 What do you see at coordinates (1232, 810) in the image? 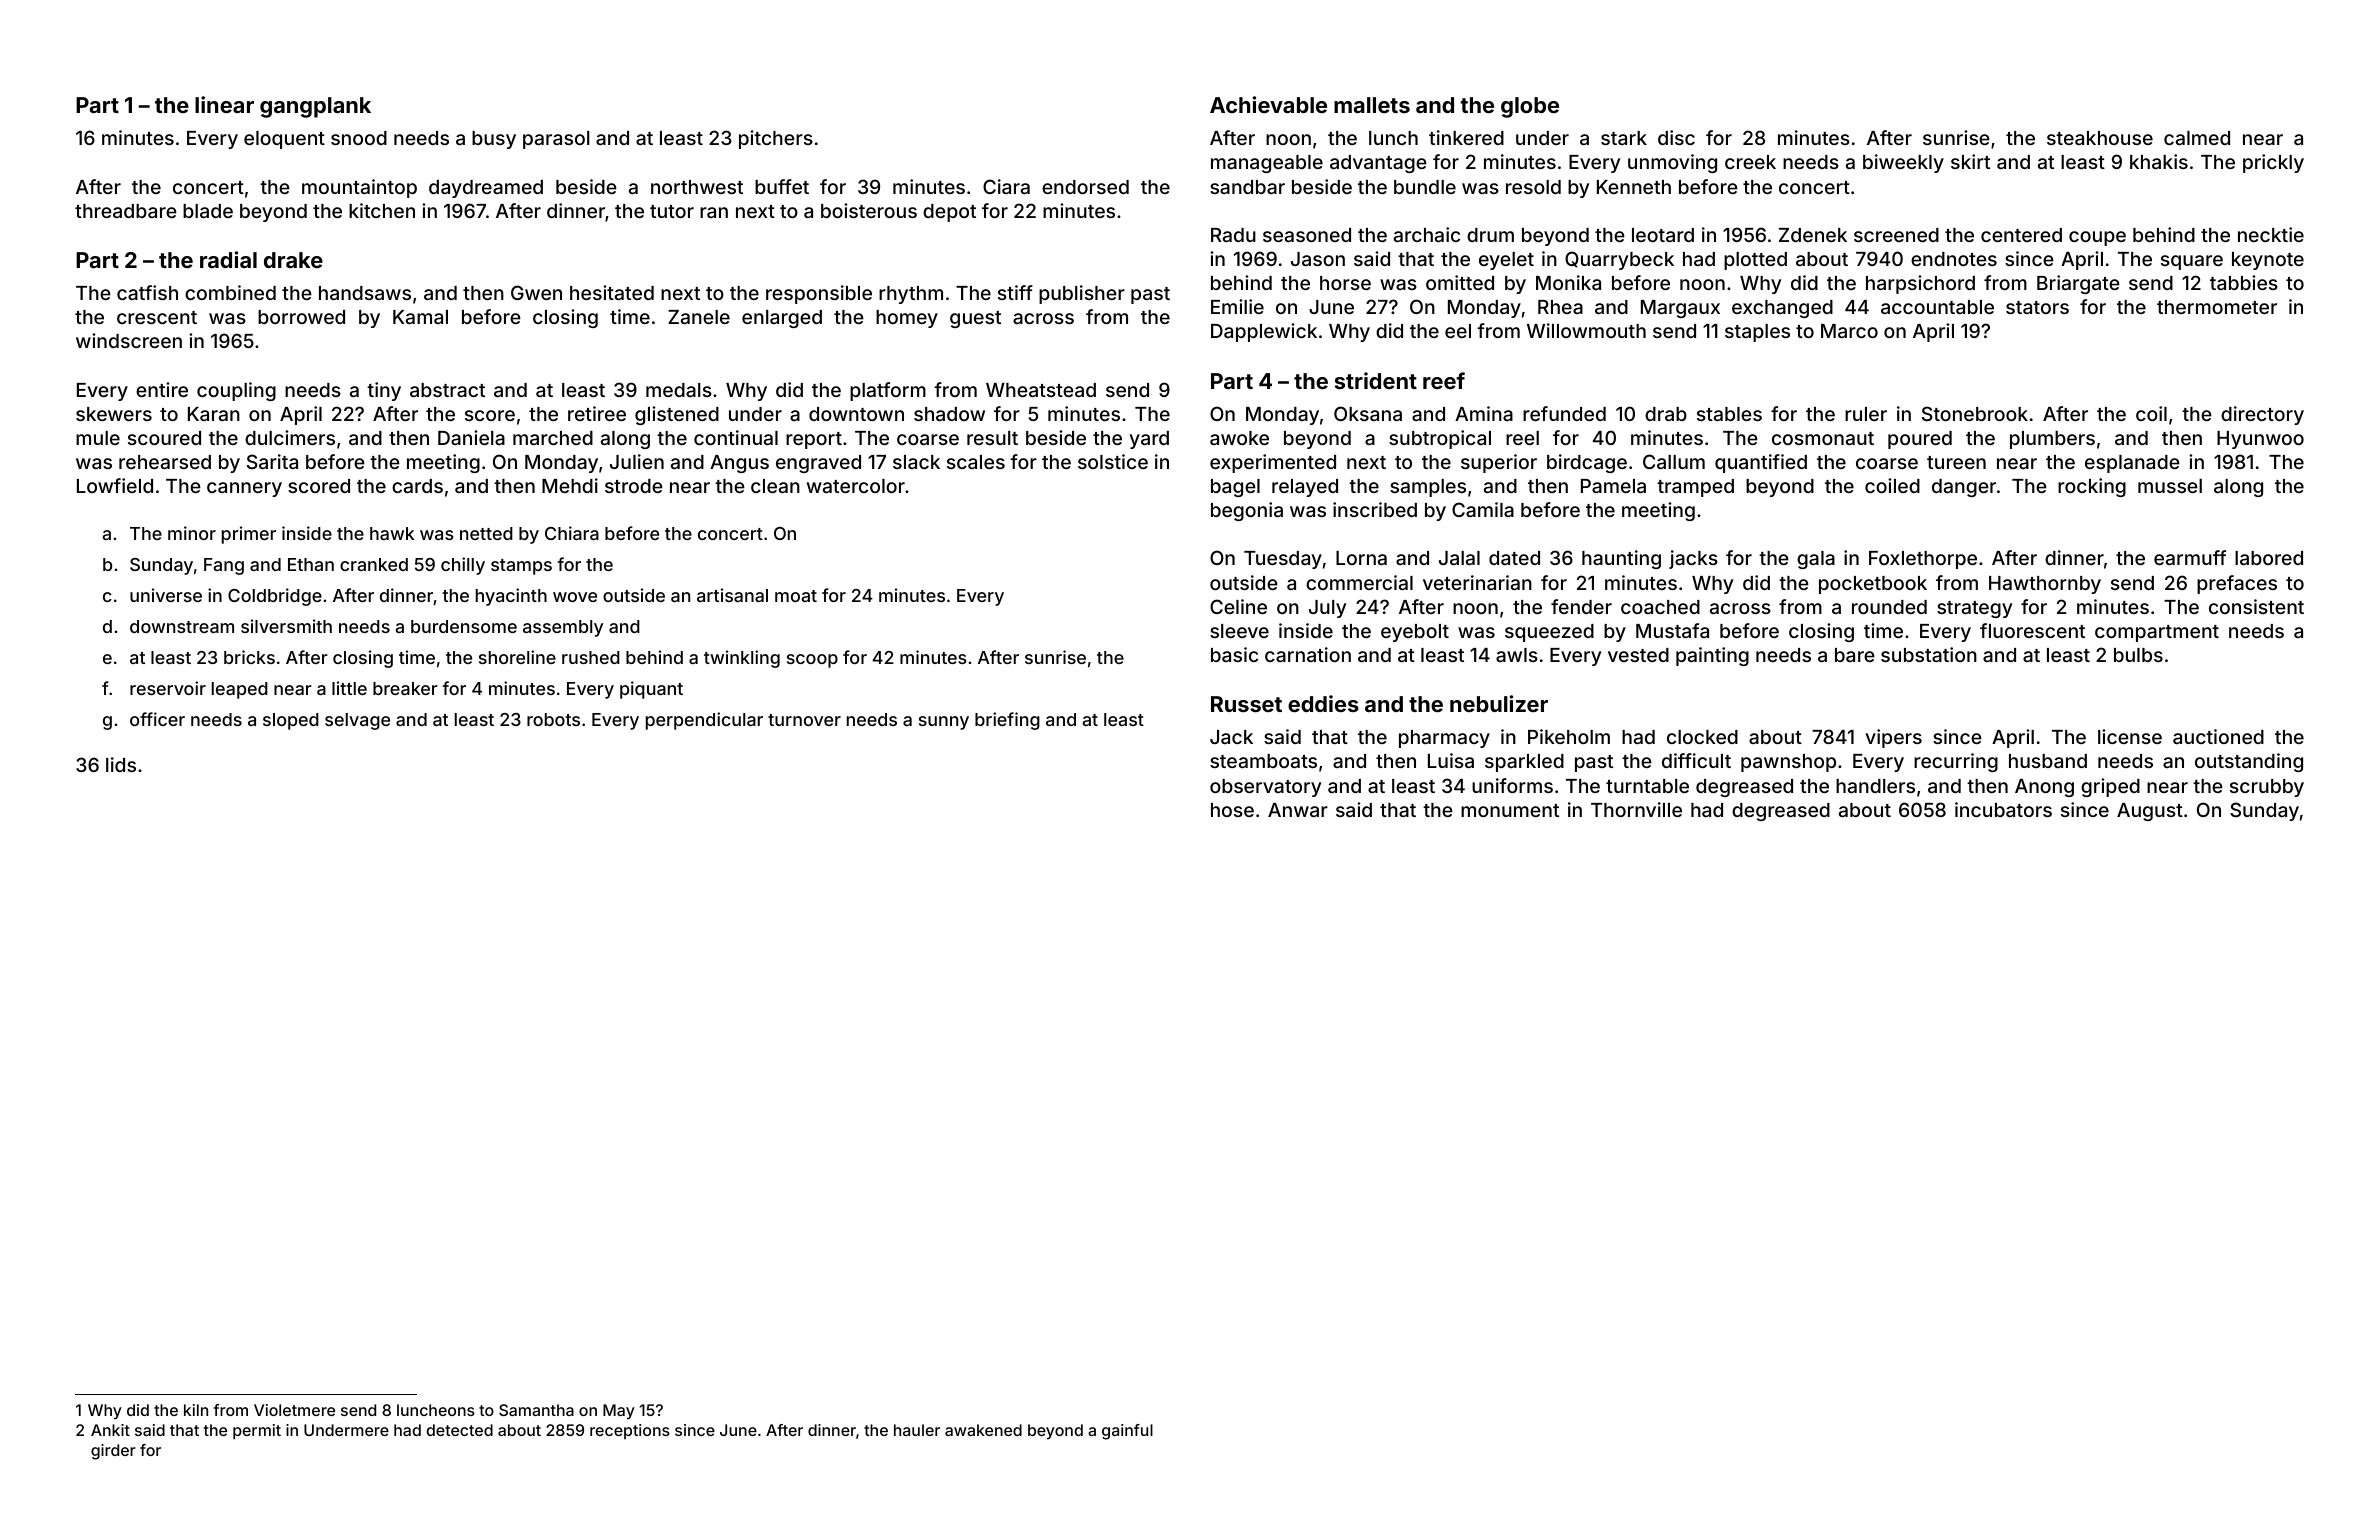
I see `hose` at bounding box center [1232, 810].
